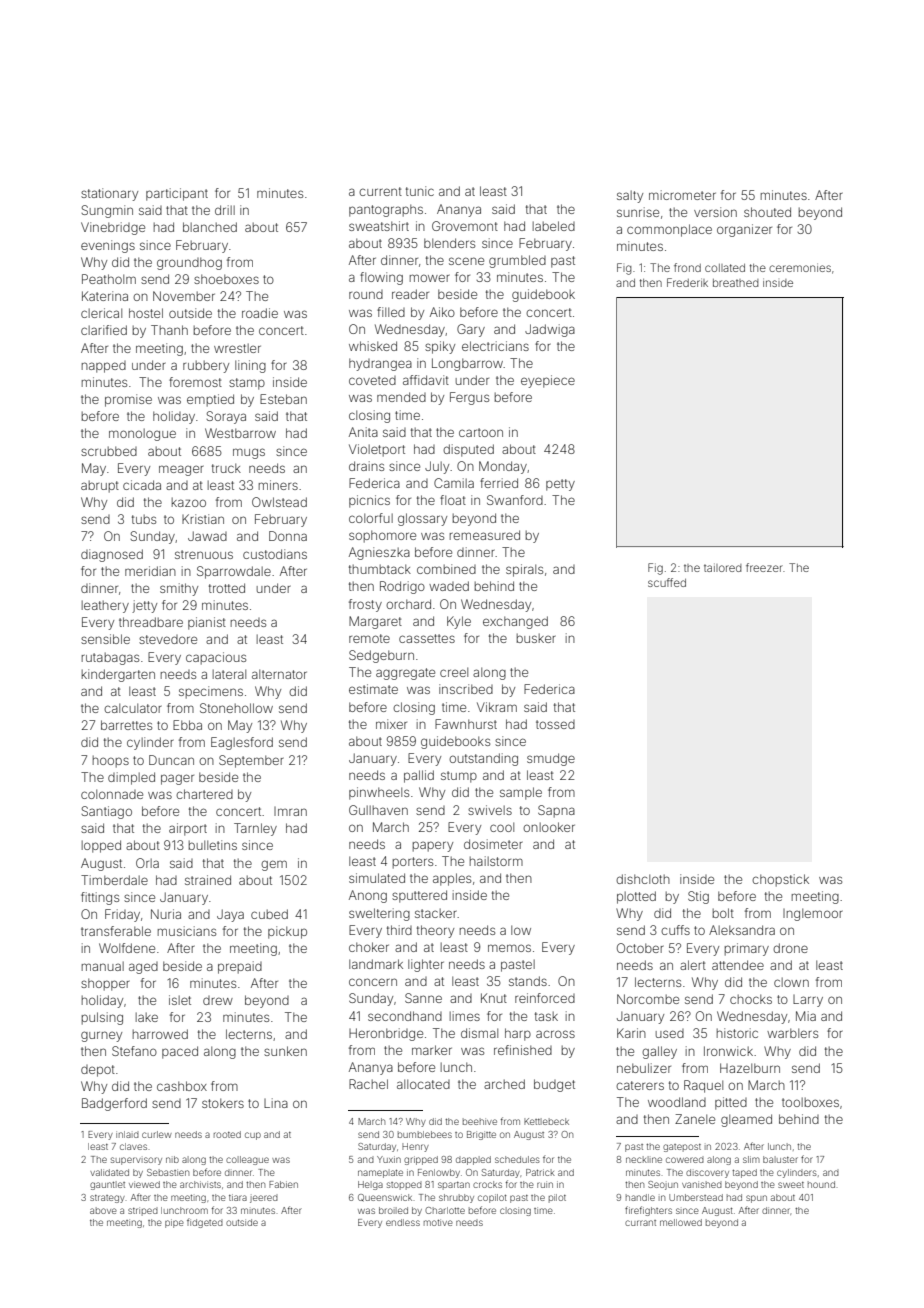  What do you see at coordinates (393, 1210) in the document?
I see `broiled` at bounding box center [393, 1210].
